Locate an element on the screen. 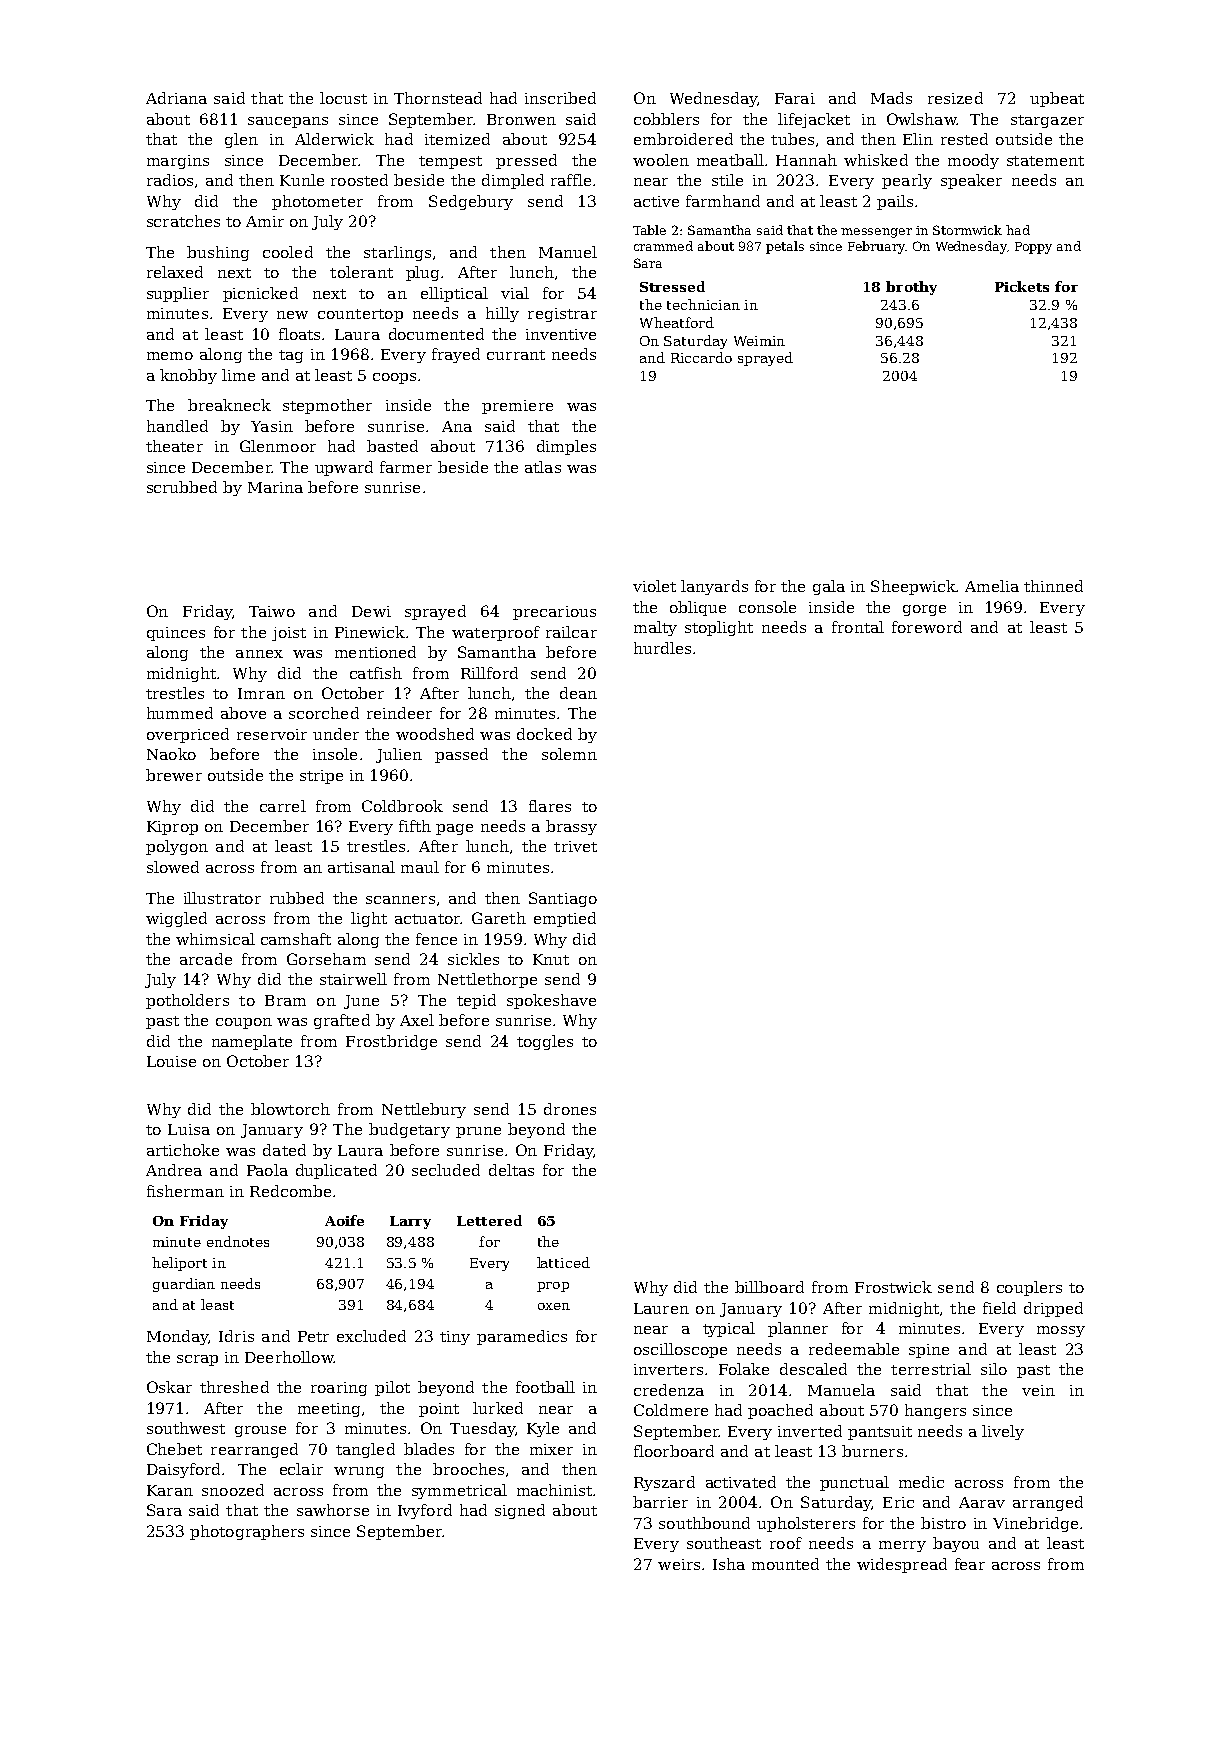 This screenshot has width=1230, height=1740. quinces is located at coordinates (176, 634).
